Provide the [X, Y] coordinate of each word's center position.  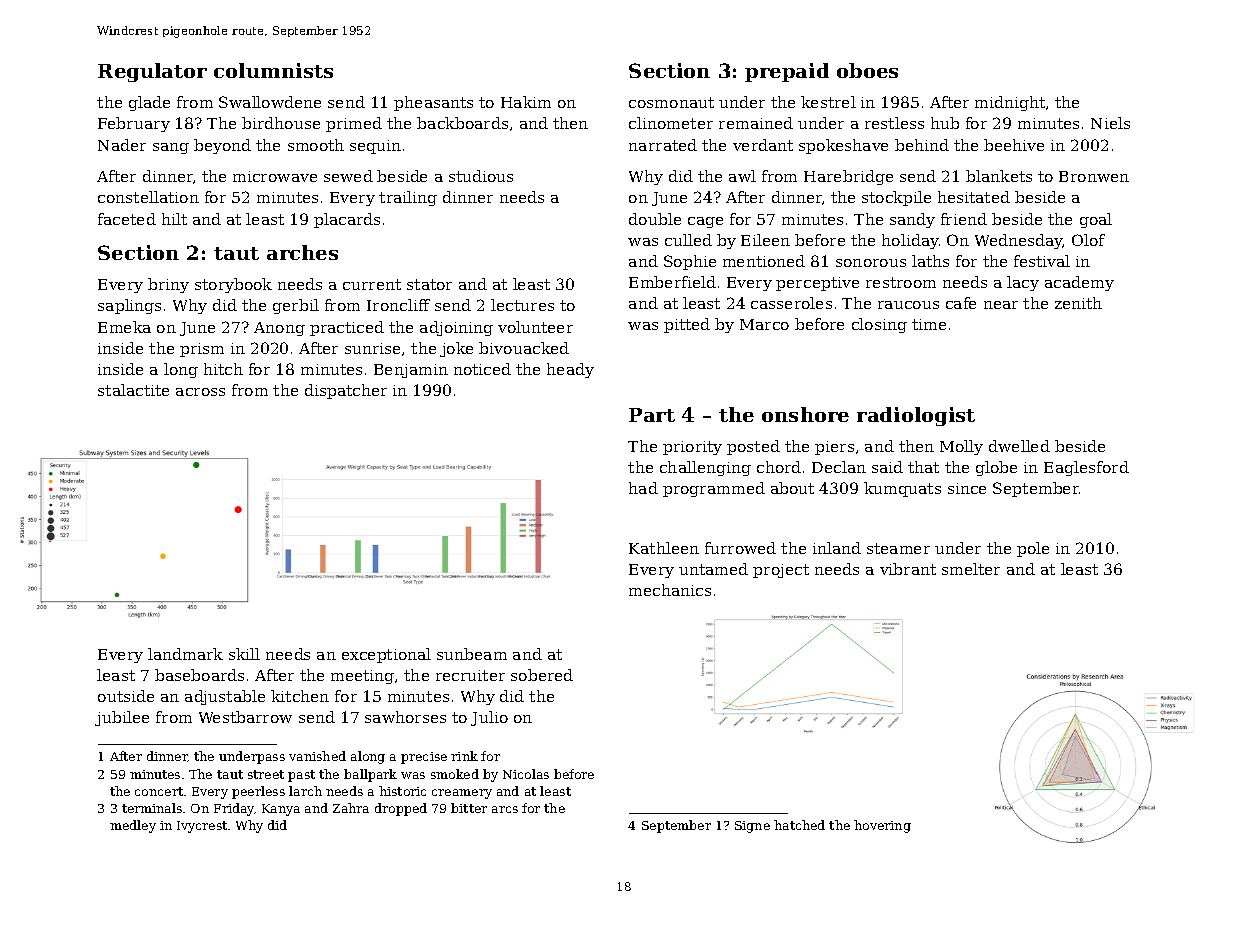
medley [133, 826]
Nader [122, 145]
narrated [663, 145]
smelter [971, 569]
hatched [799, 825]
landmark [185, 654]
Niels [1110, 123]
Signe [752, 827]
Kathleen [664, 548]
